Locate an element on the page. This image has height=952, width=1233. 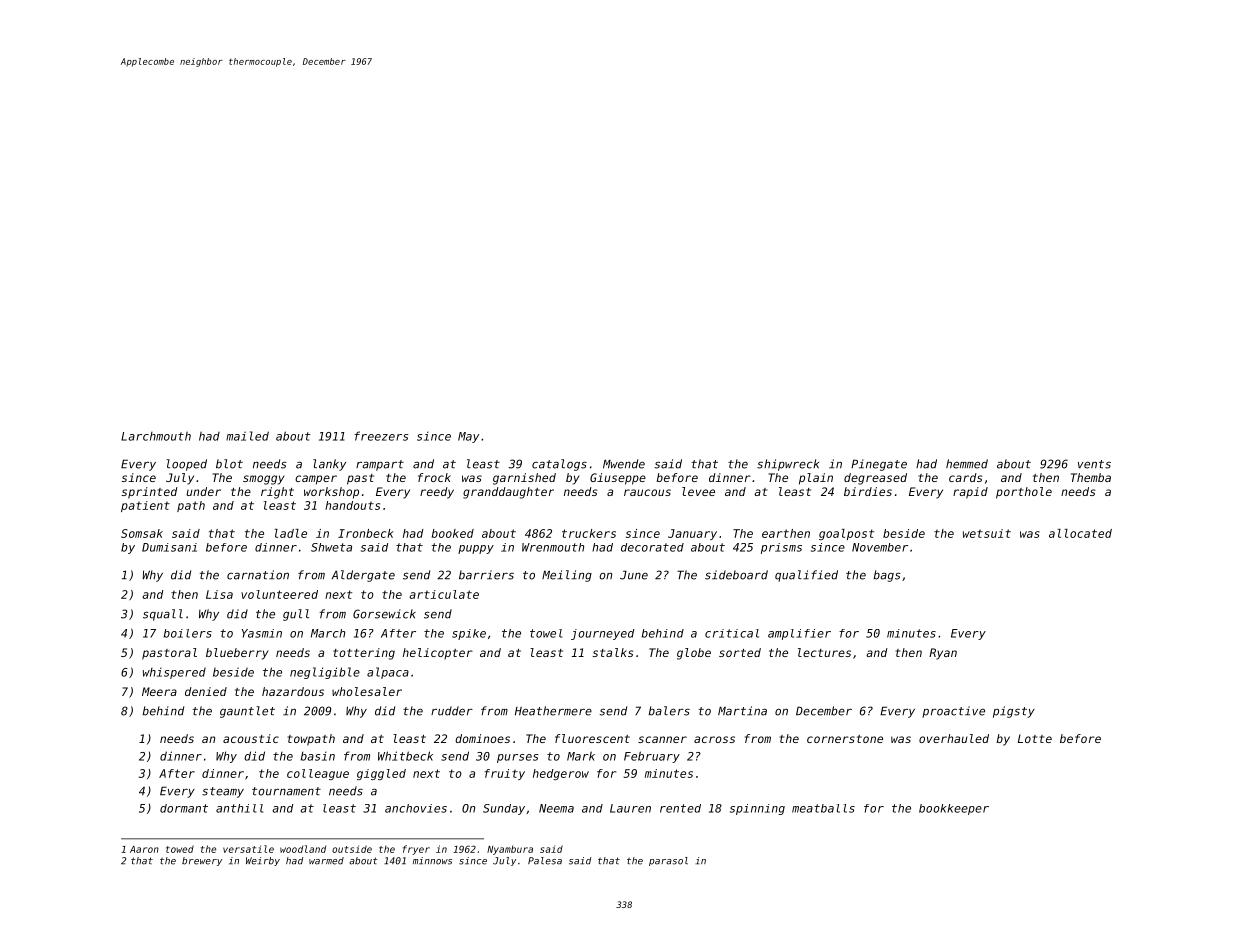
fruity is located at coordinates (504, 774).
